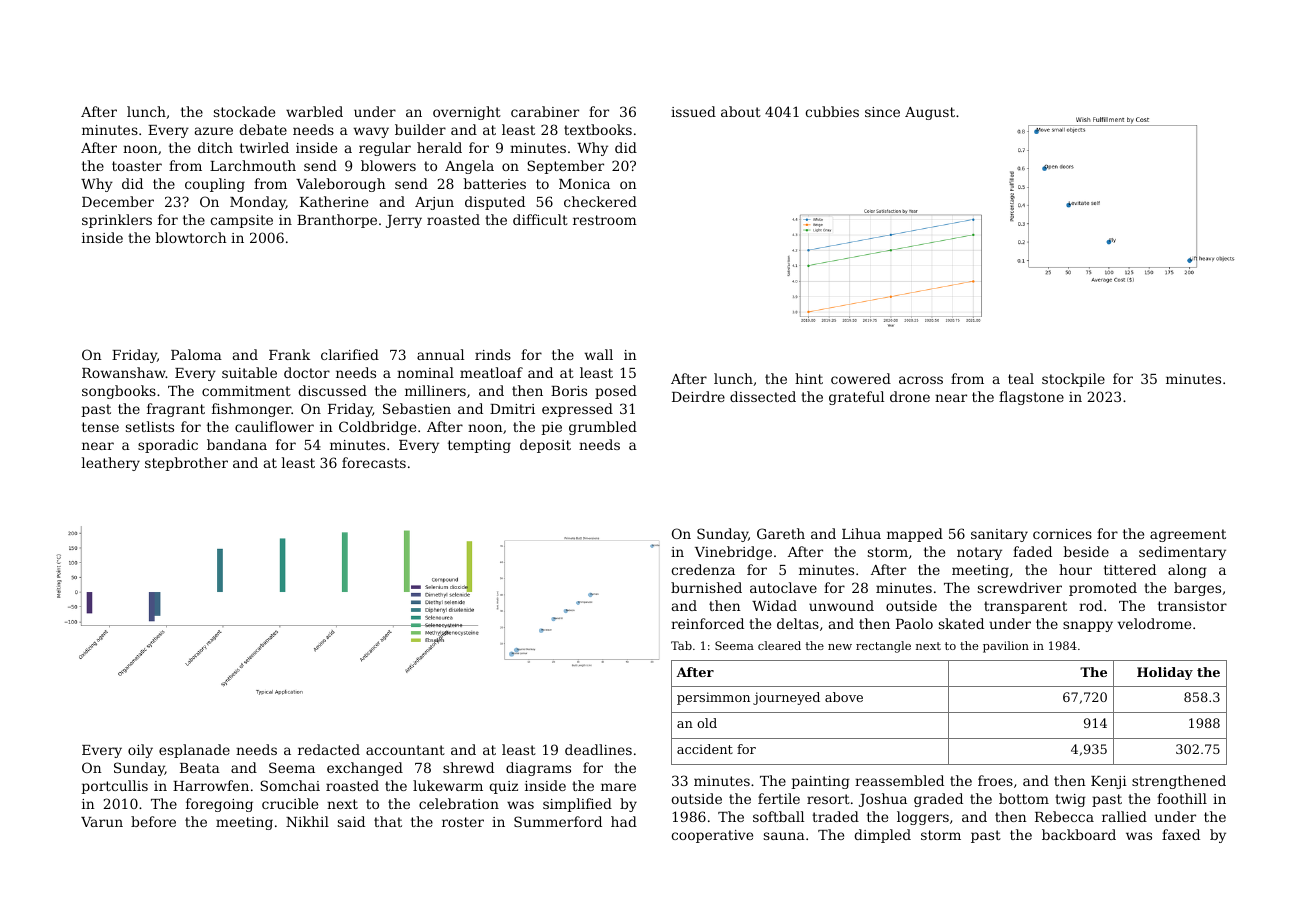 This screenshot has height=924, width=1308. I want to click on Sebastien, so click(417, 408).
